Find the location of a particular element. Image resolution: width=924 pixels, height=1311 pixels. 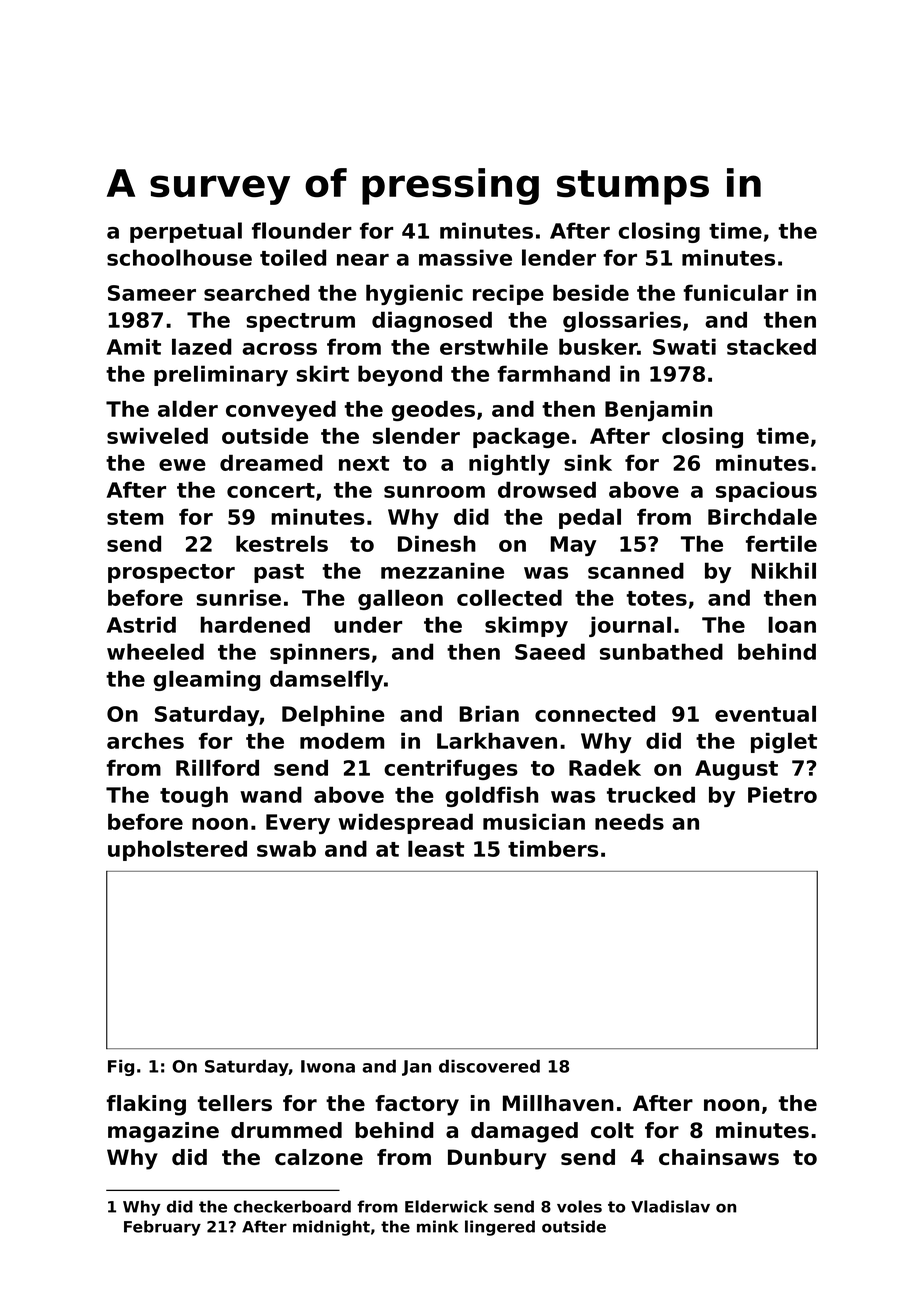

next is located at coordinates (364, 463).
